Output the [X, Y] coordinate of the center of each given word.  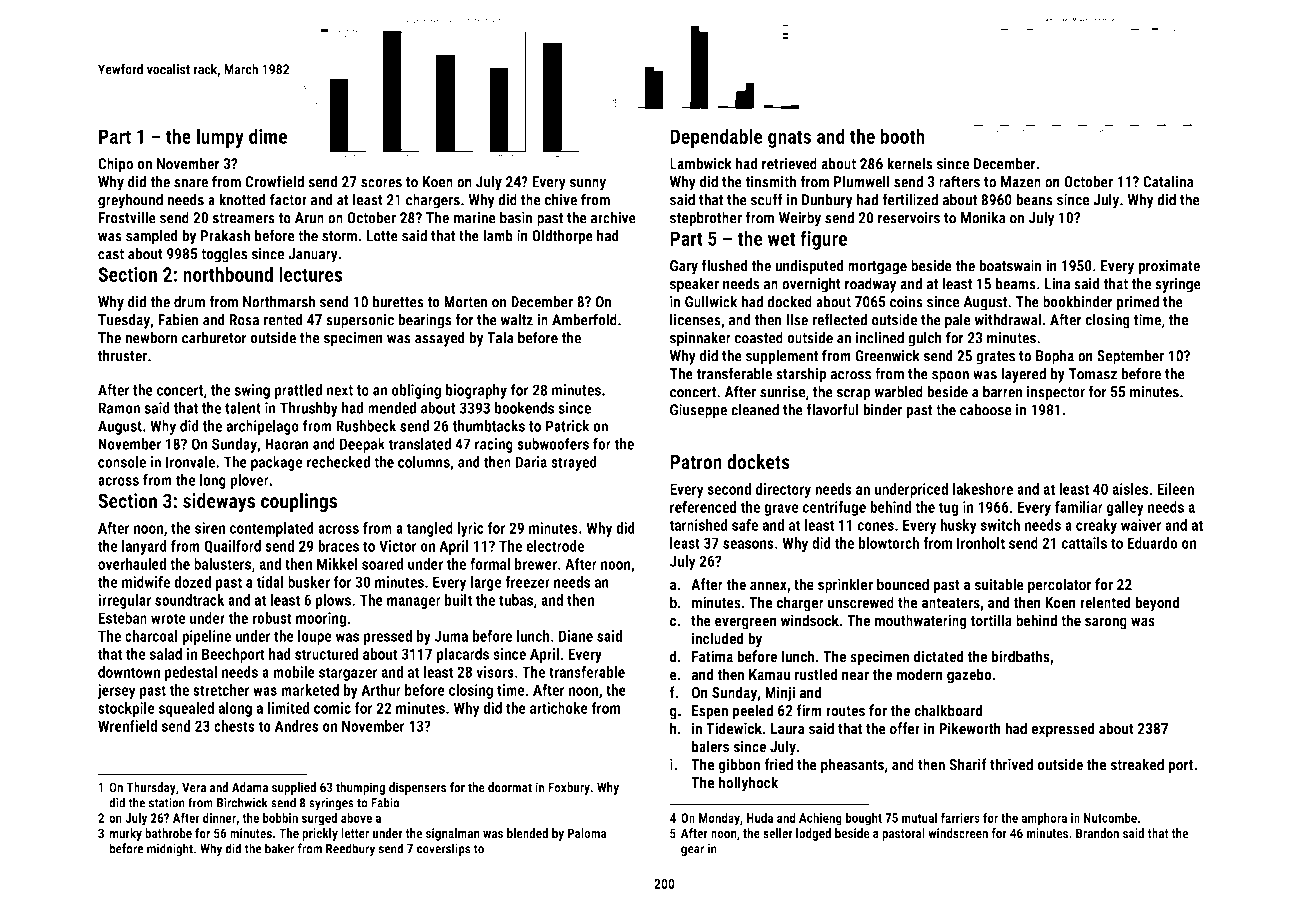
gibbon [739, 766]
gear [692, 851]
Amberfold [584, 319]
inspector [1056, 393]
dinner [219, 817]
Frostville [127, 217]
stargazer [348, 674]
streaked [1137, 764]
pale [958, 321]
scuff [767, 199]
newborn [151, 337]
